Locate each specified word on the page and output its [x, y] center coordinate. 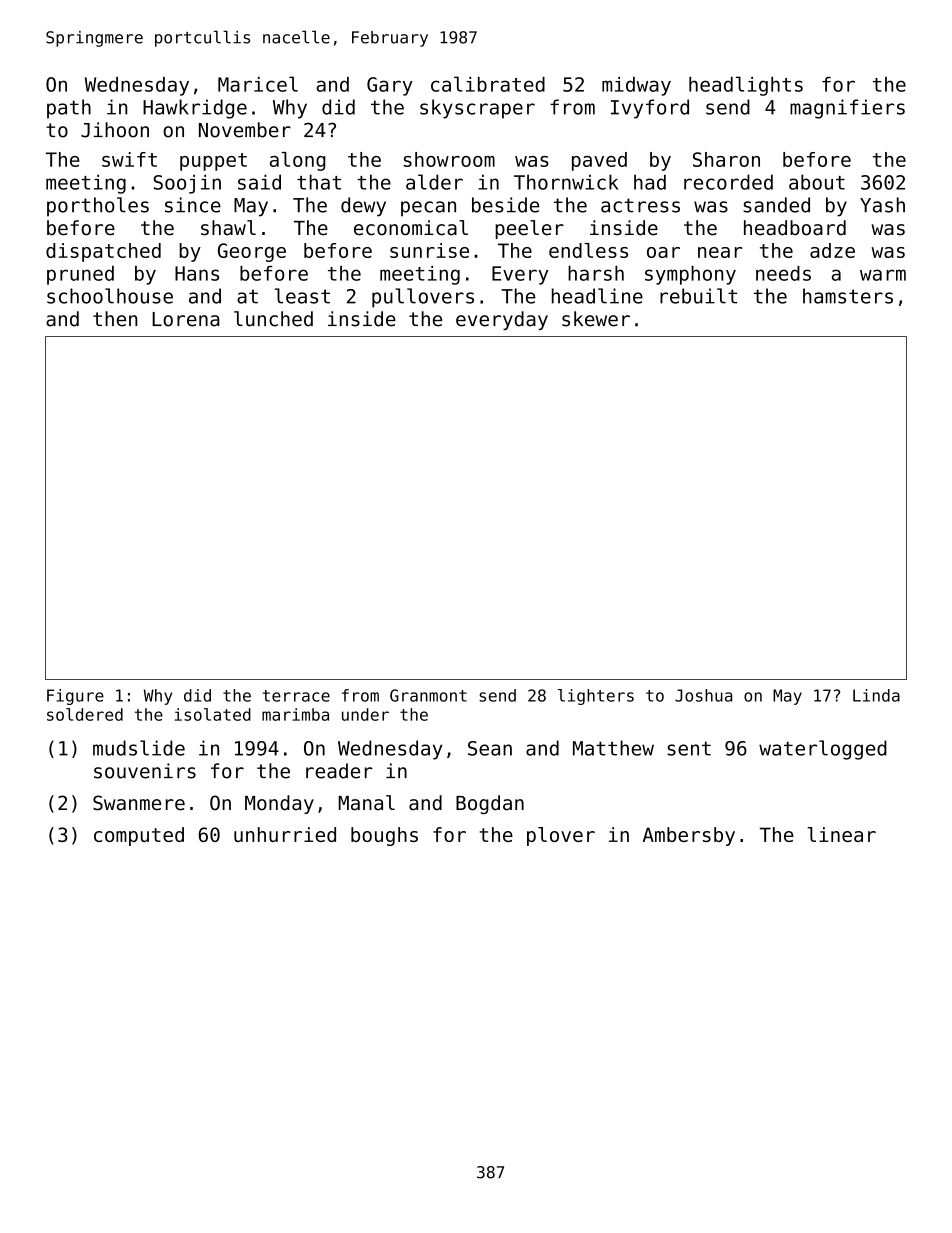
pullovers [423, 298]
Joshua [703, 695]
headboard [795, 228]
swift [129, 159]
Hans [197, 273]
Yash [882, 205]
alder [434, 182]
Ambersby [689, 836]
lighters [596, 697]
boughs [384, 836]
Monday [279, 804]
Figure [75, 697]
